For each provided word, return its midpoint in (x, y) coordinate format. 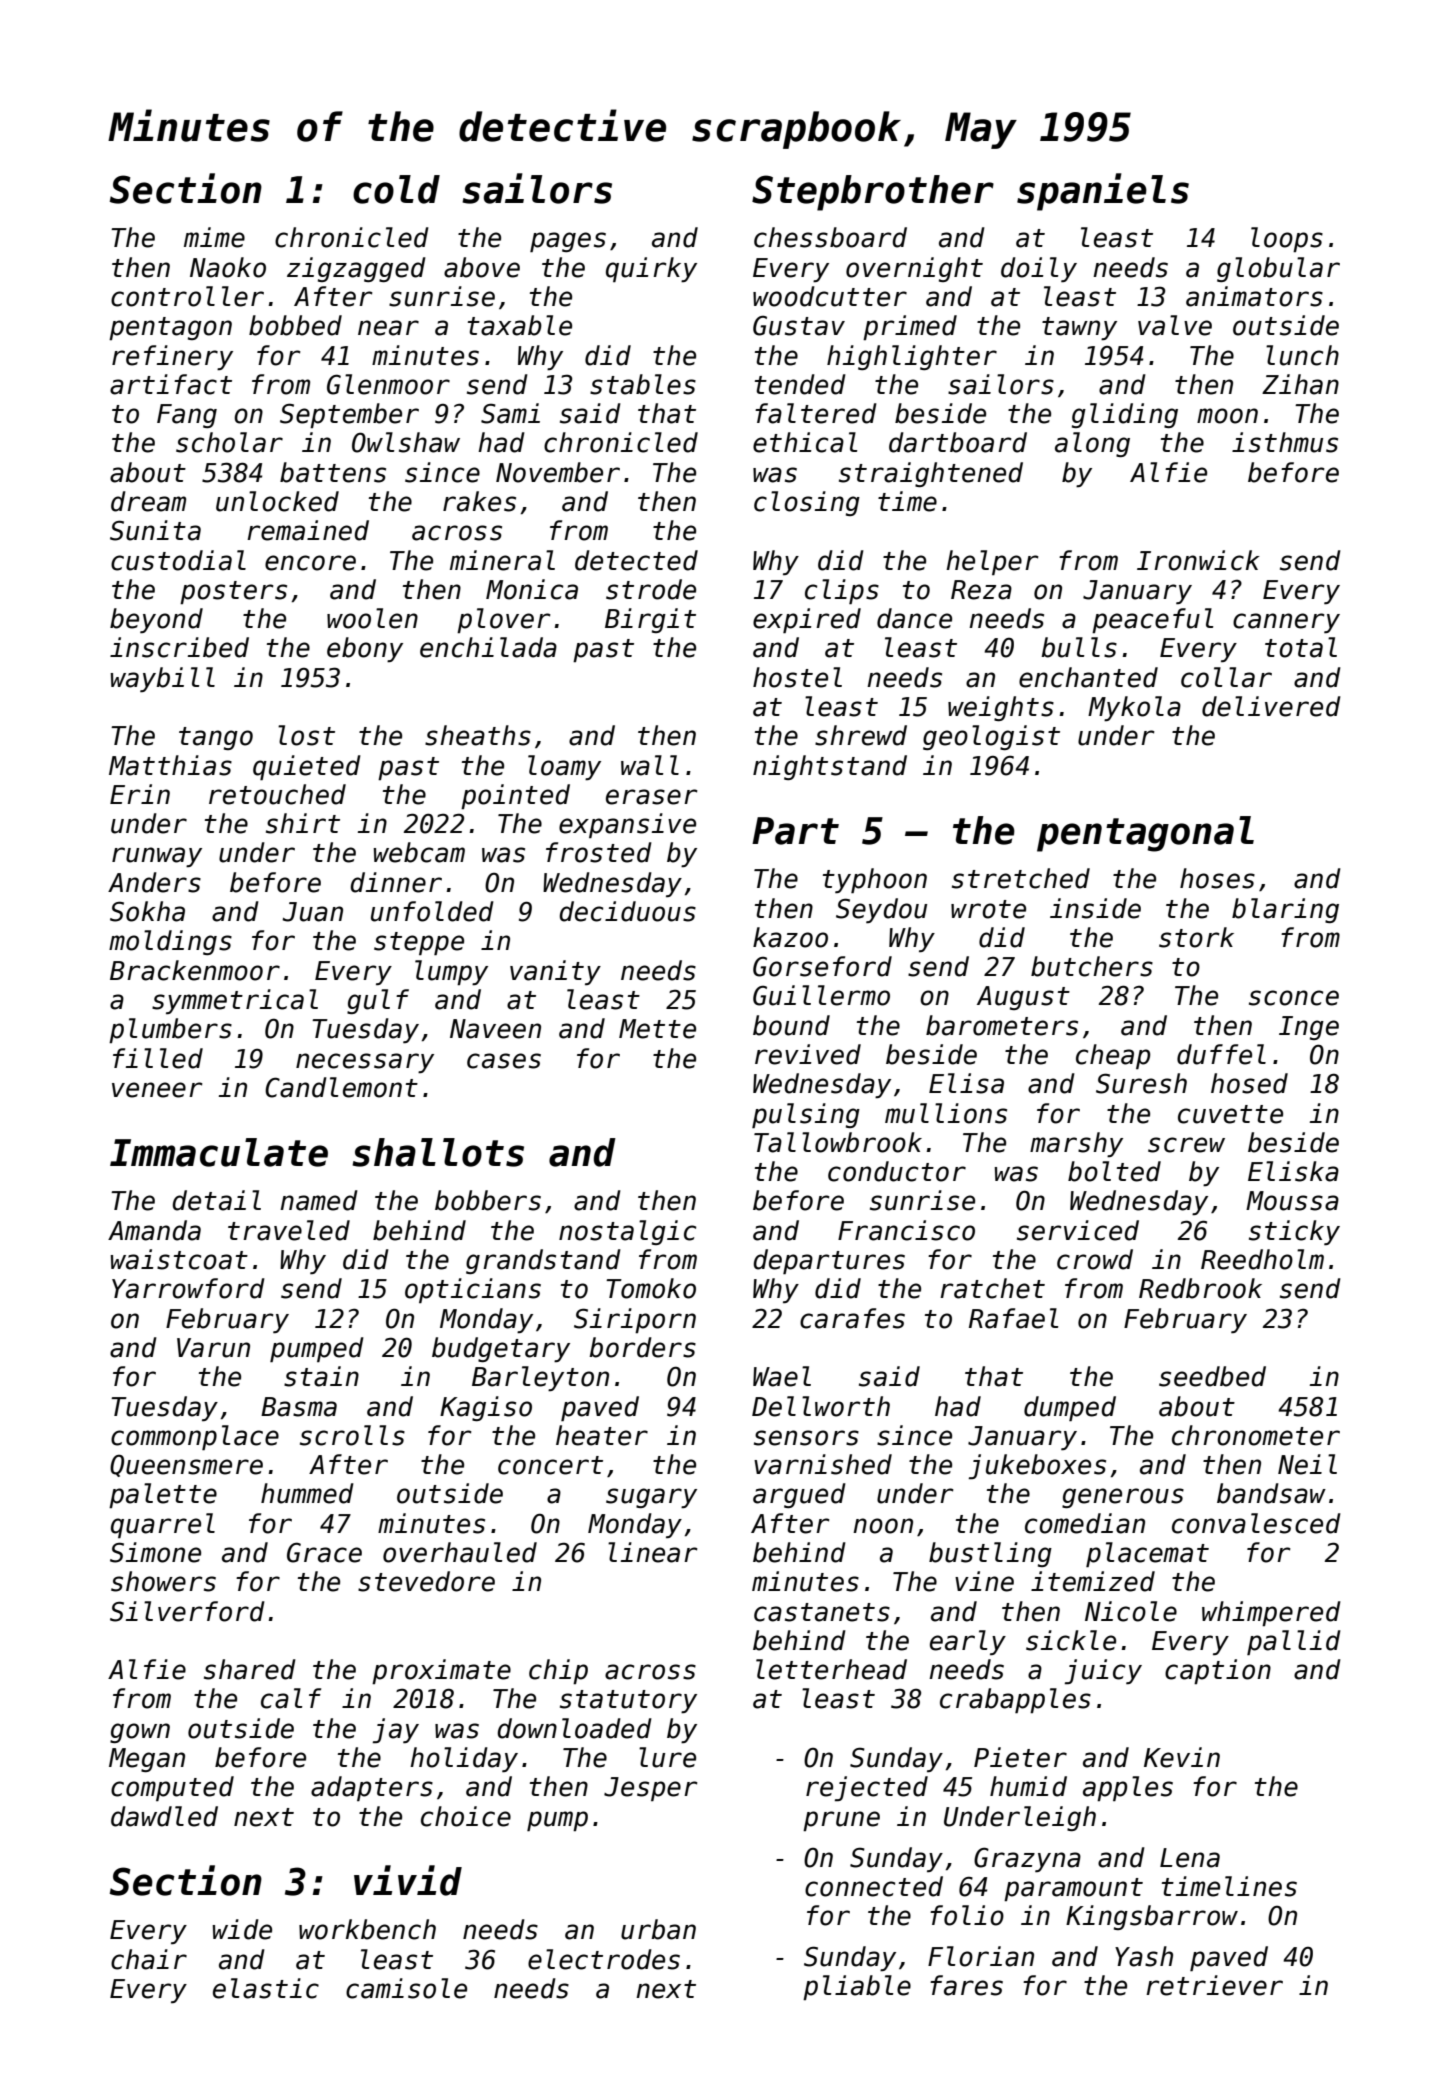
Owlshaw (406, 442)
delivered (1271, 706)
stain (321, 1376)
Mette (657, 1029)
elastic (266, 1988)
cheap (1113, 1056)
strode (651, 589)
